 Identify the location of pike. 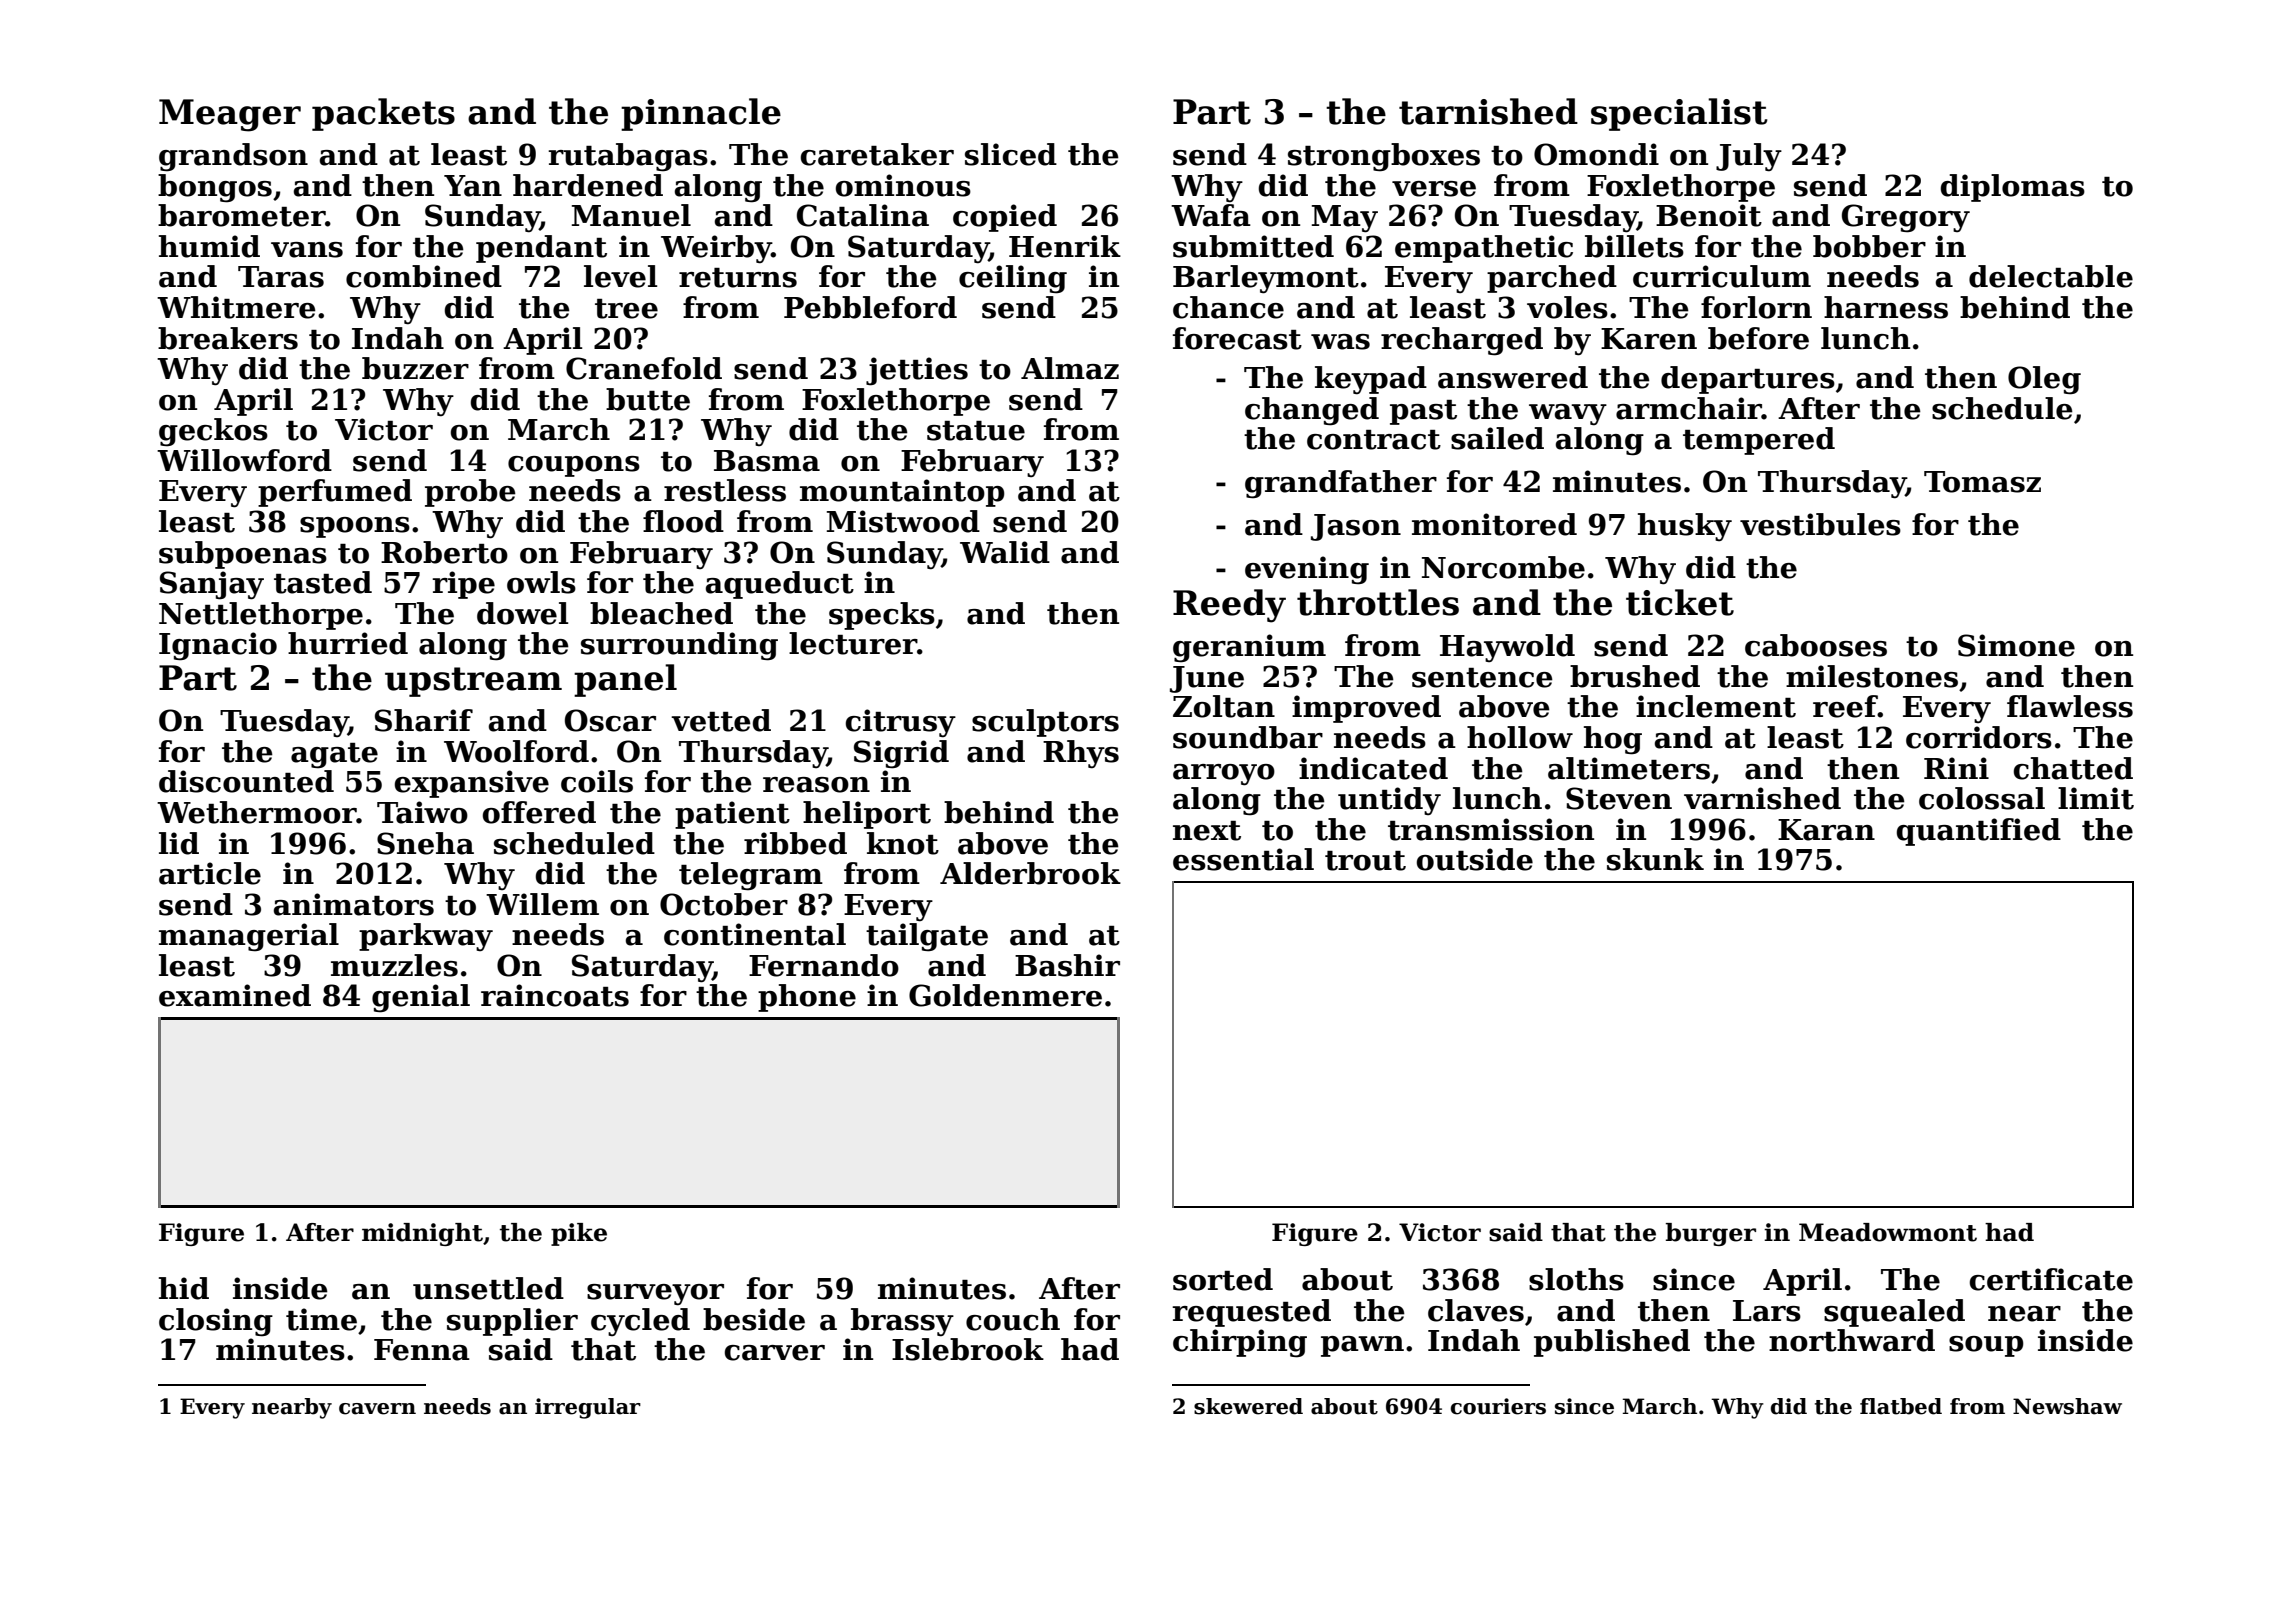
(579, 1234).
